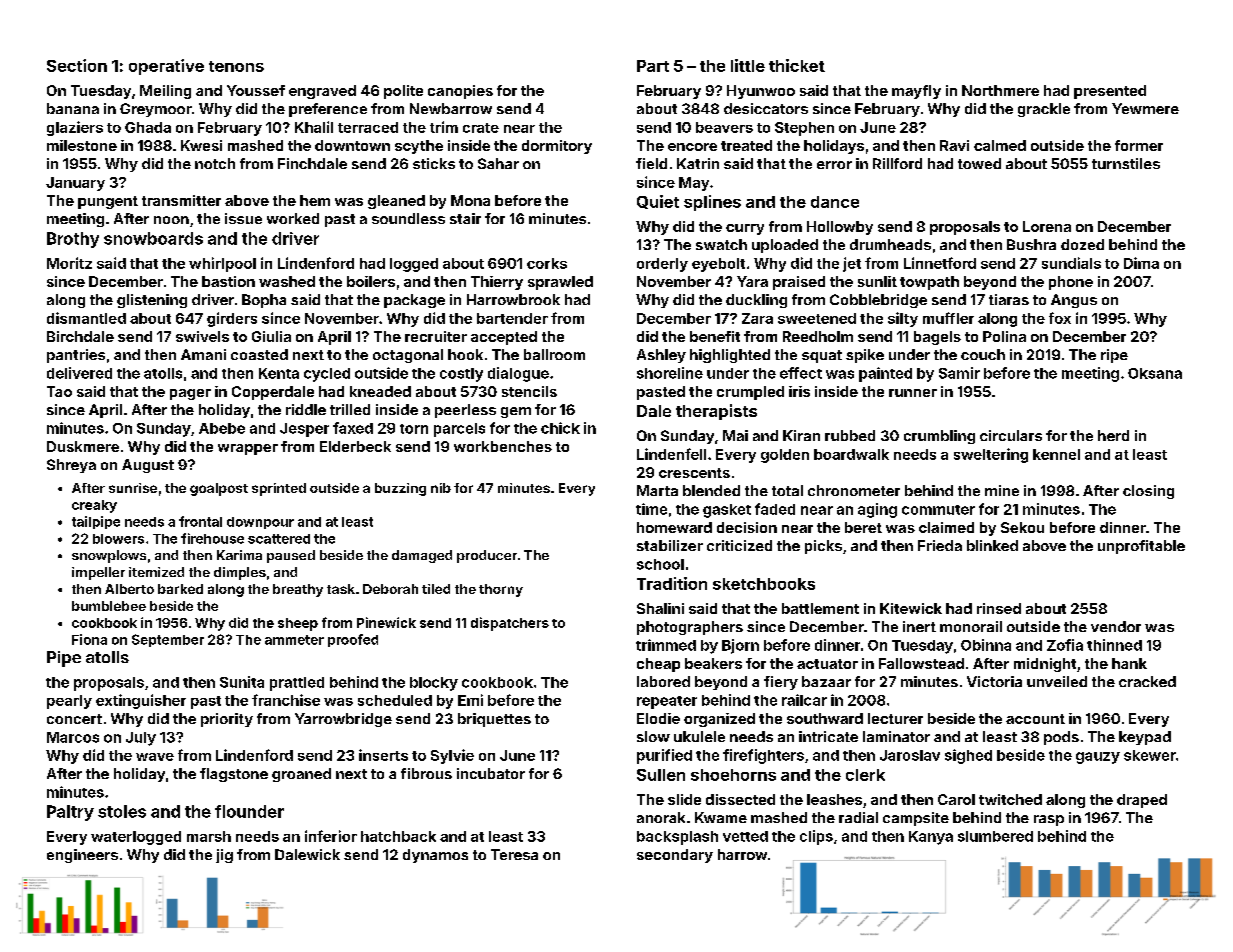 This screenshot has width=1233, height=952. Describe the element at coordinates (557, 147) in the screenshot. I see `dormitory` at that location.
